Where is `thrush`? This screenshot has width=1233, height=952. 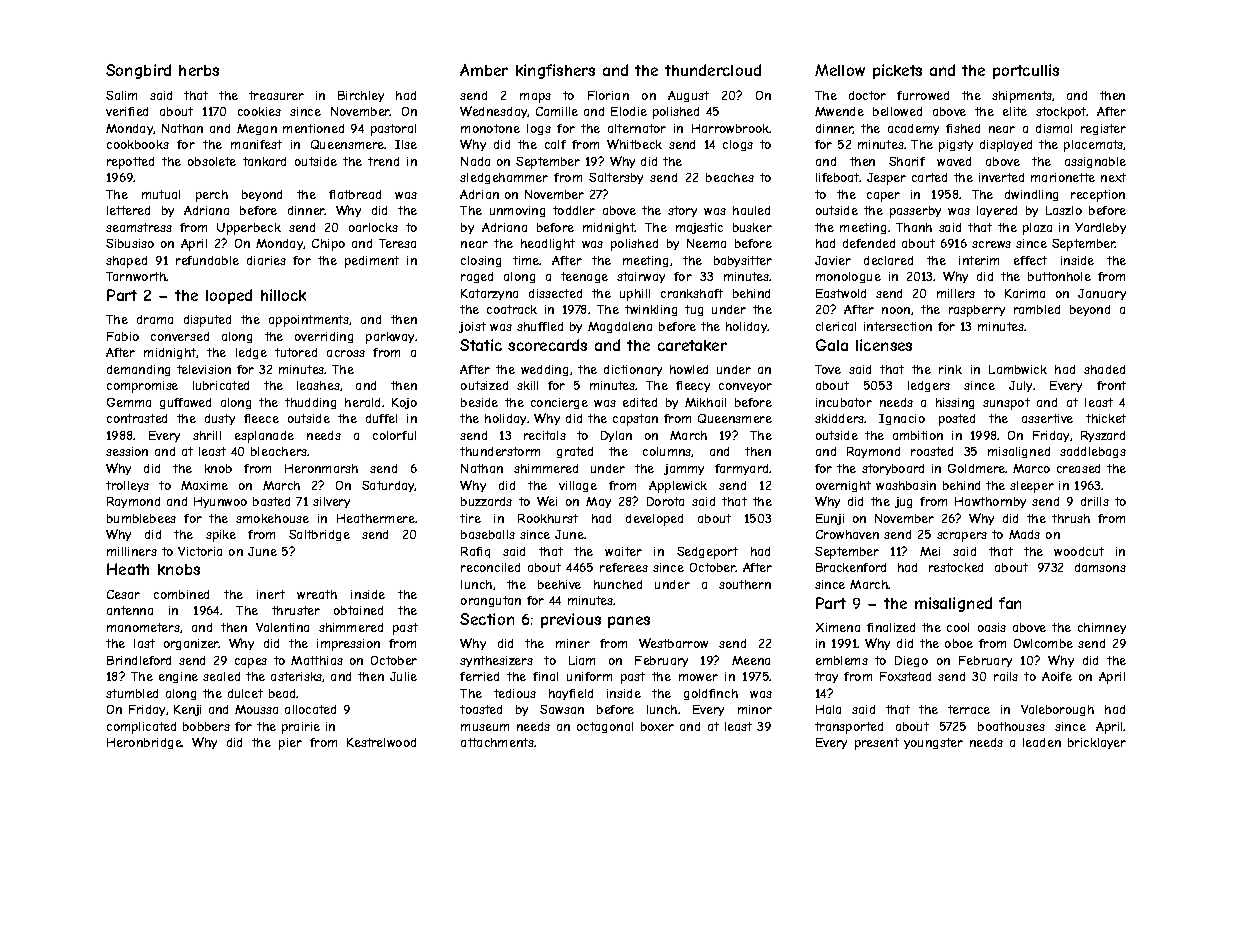
thrush is located at coordinates (1071, 518).
